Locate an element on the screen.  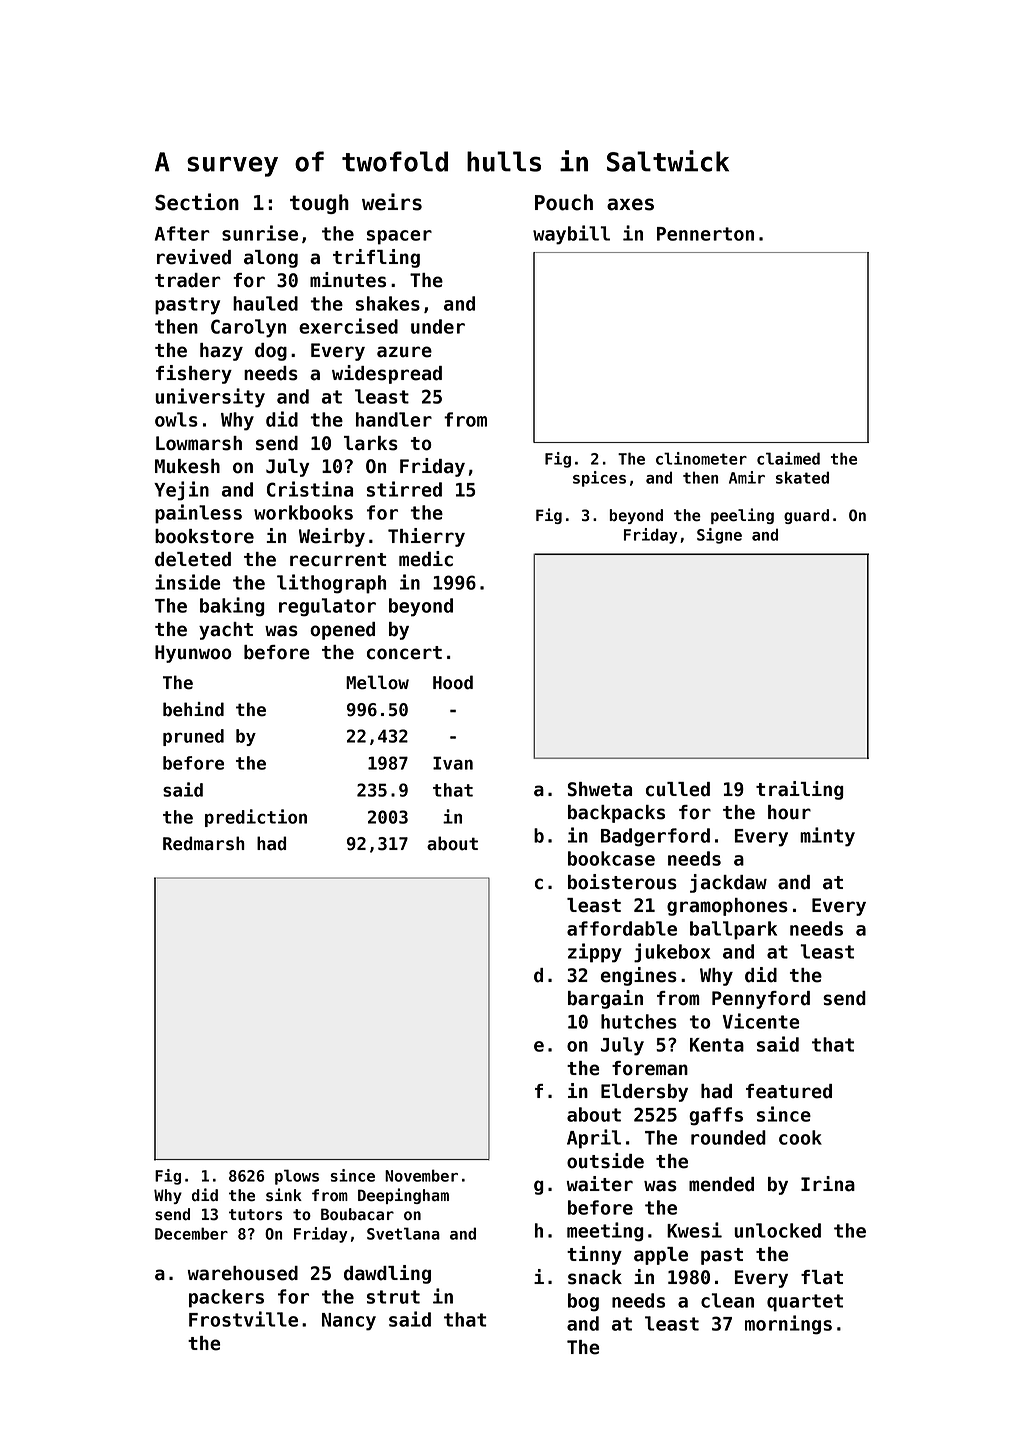
claimed is located at coordinates (788, 458).
